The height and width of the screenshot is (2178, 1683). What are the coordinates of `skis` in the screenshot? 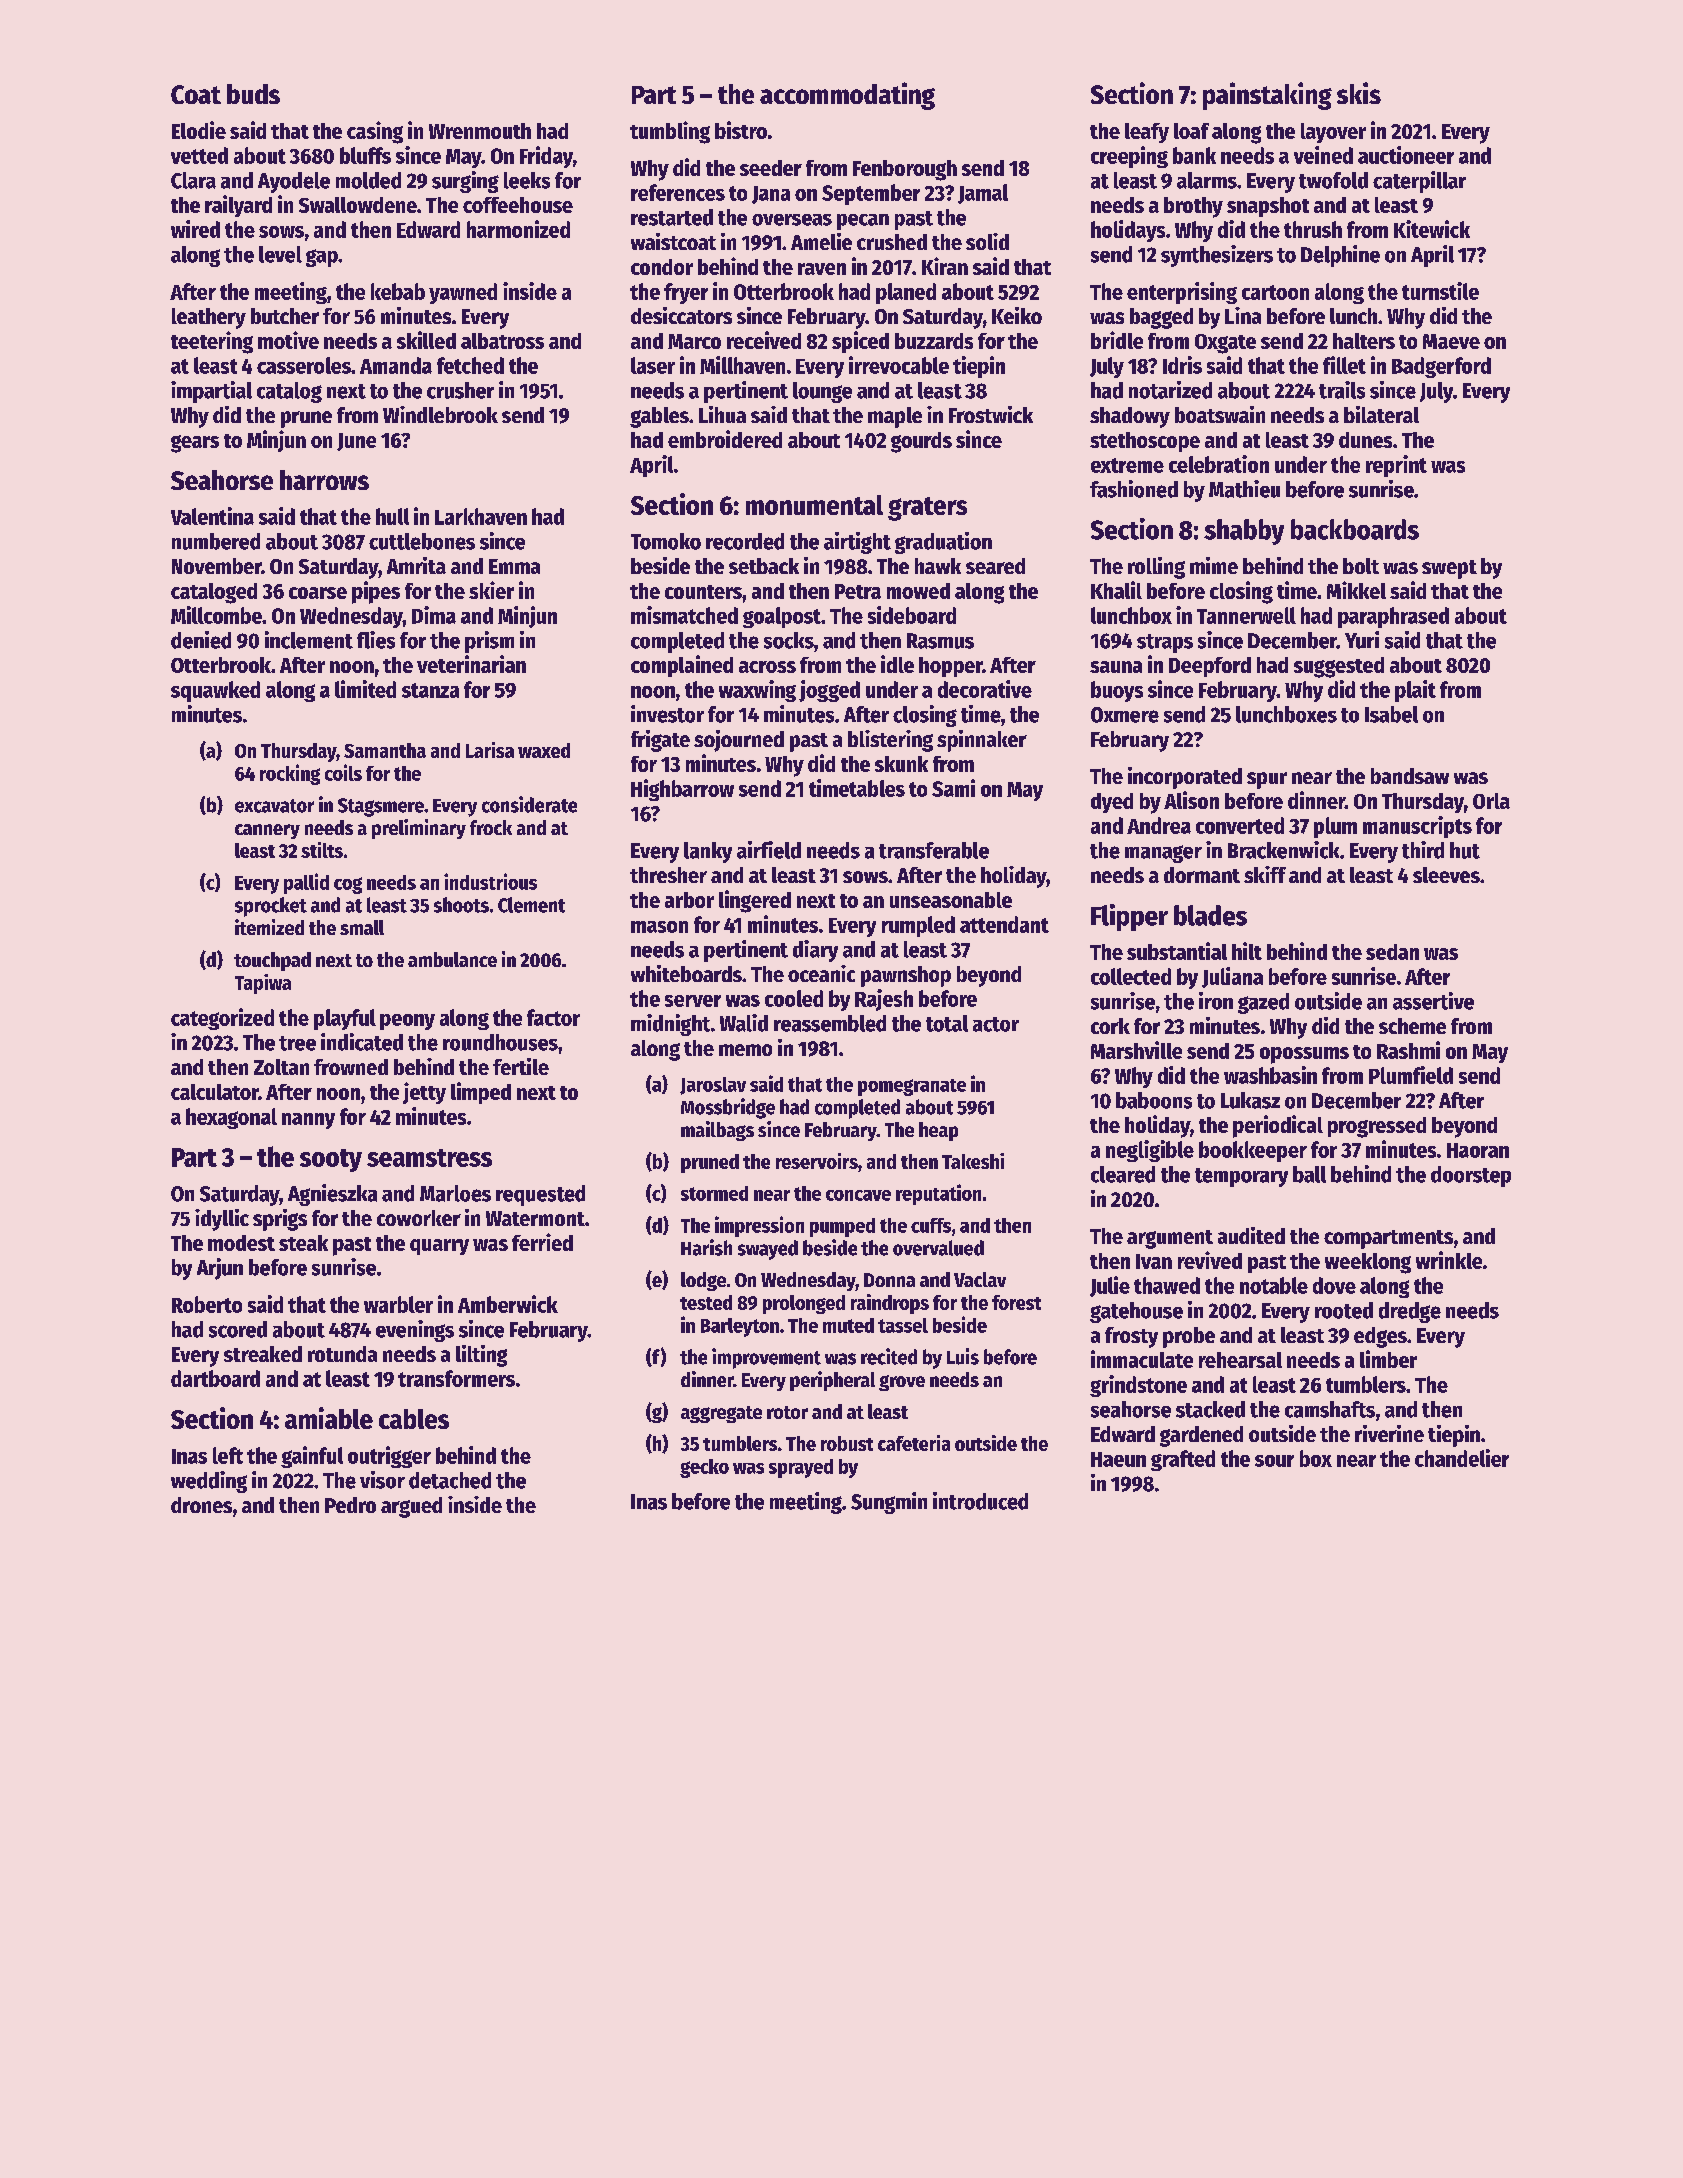 It's located at (1359, 93).
